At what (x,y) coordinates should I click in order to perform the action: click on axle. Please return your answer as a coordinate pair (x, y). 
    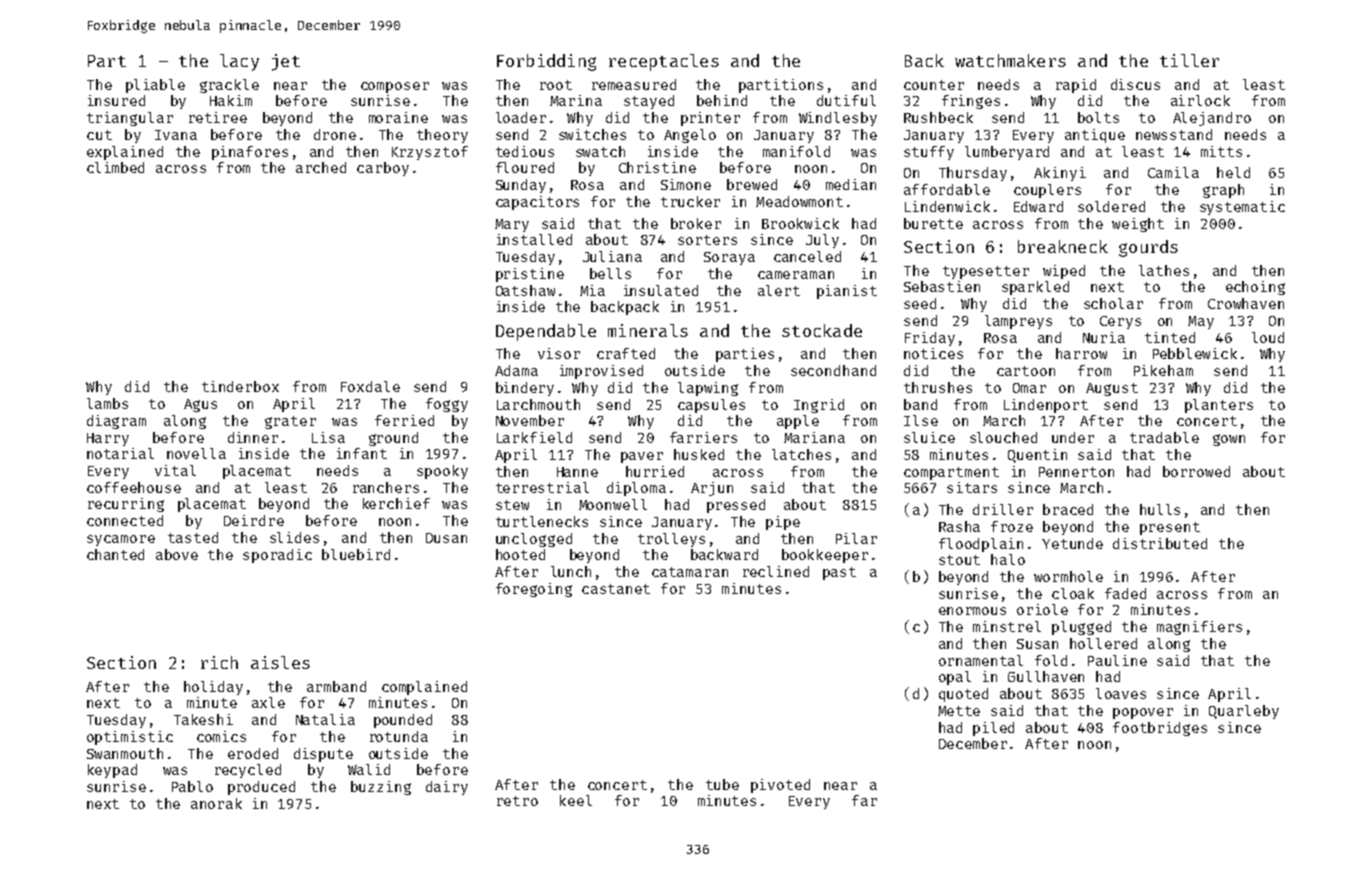
    Looking at the image, I should click on (268, 702).
